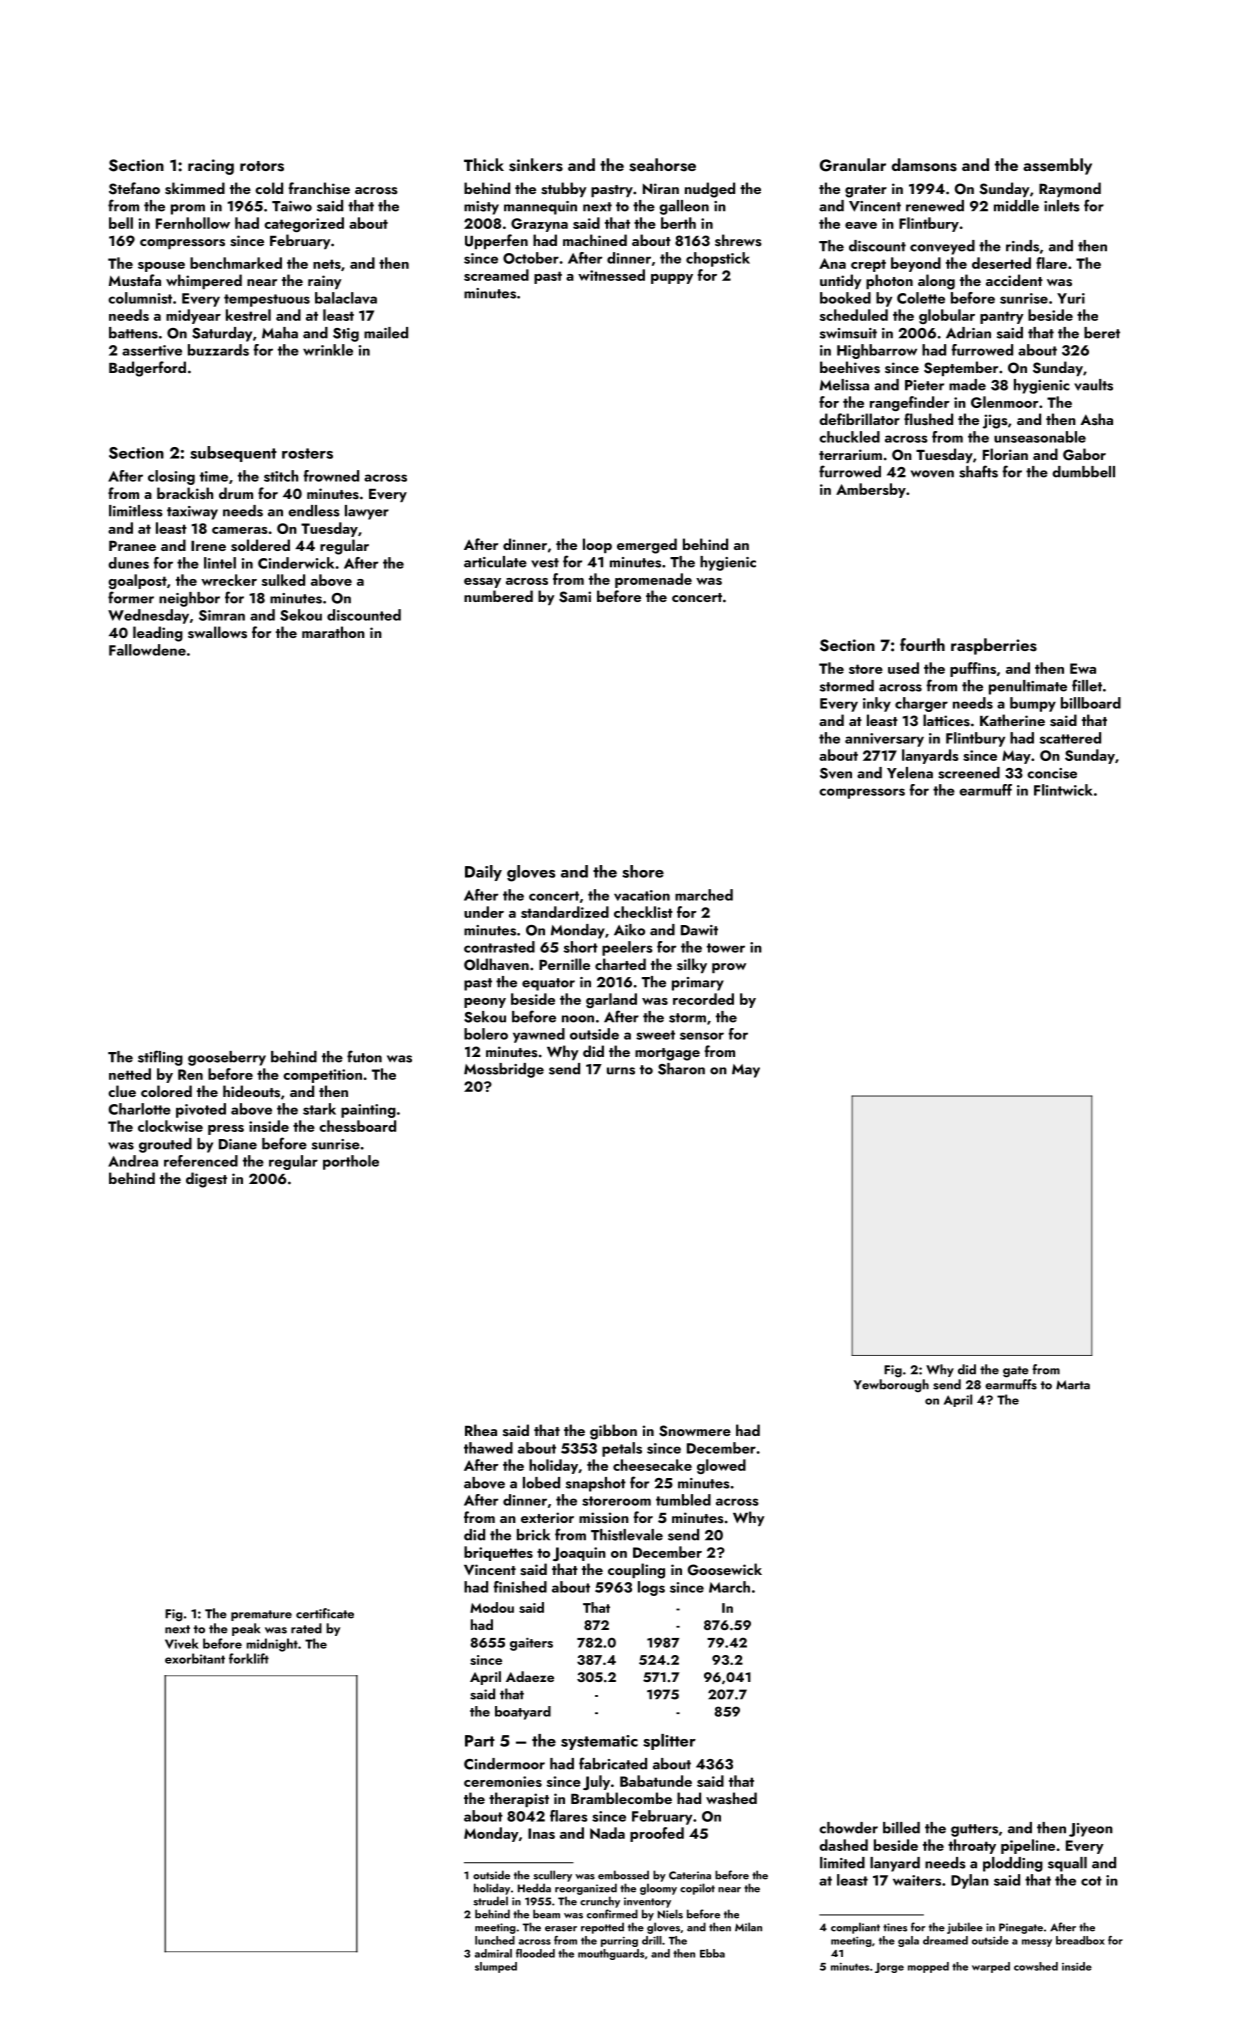 This image has width=1233, height=2031. I want to click on Ewa, so click(1083, 668).
